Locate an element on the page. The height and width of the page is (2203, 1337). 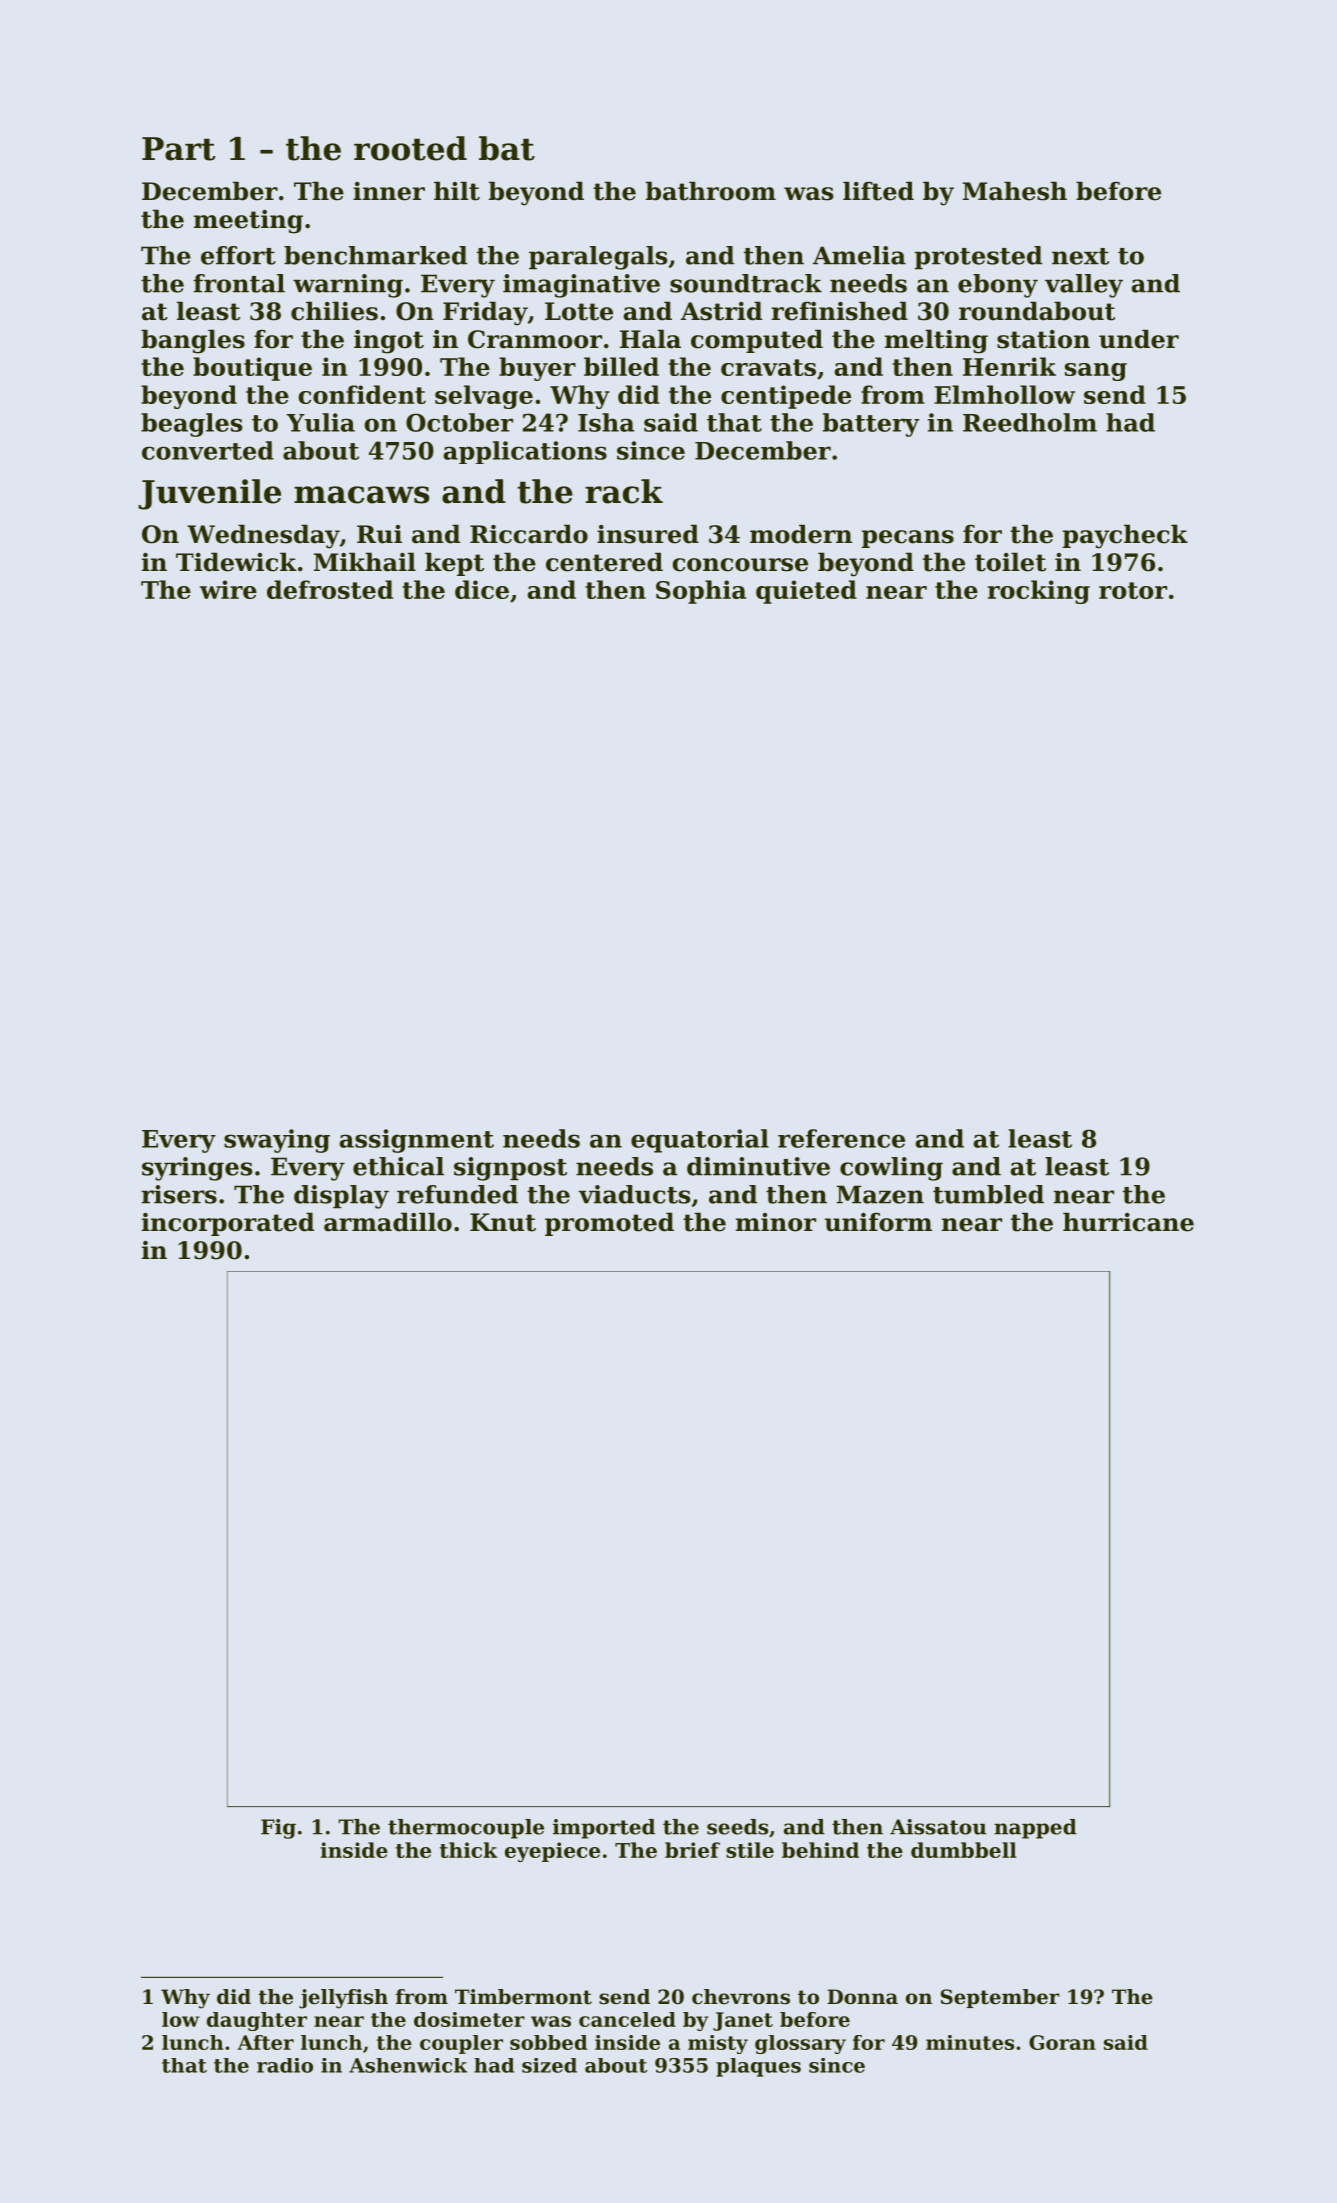
misty is located at coordinates (718, 2044).
